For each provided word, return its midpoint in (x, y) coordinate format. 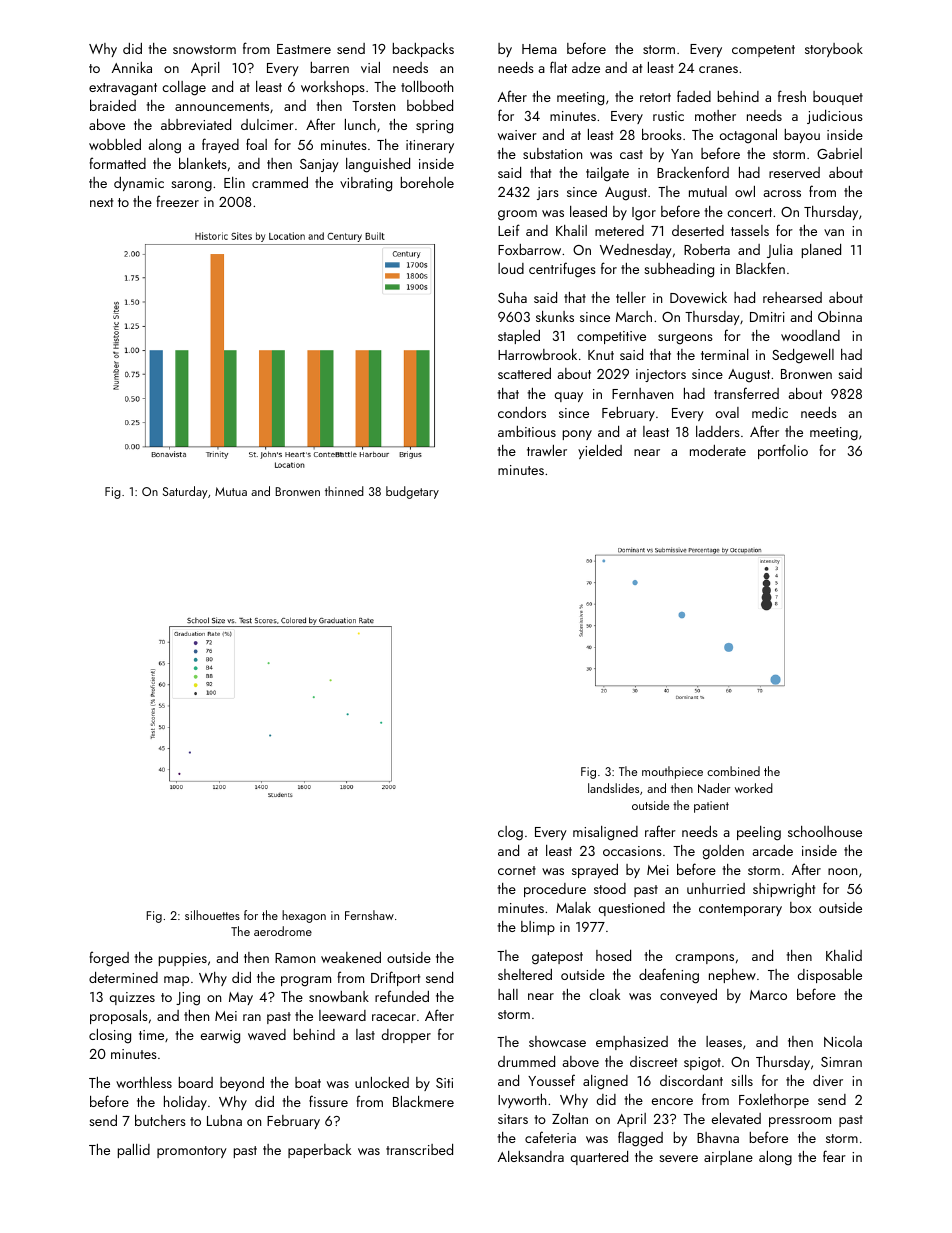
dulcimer (267, 124)
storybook (834, 50)
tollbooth (427, 86)
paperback (319, 1151)
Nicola (843, 1041)
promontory (192, 1152)
